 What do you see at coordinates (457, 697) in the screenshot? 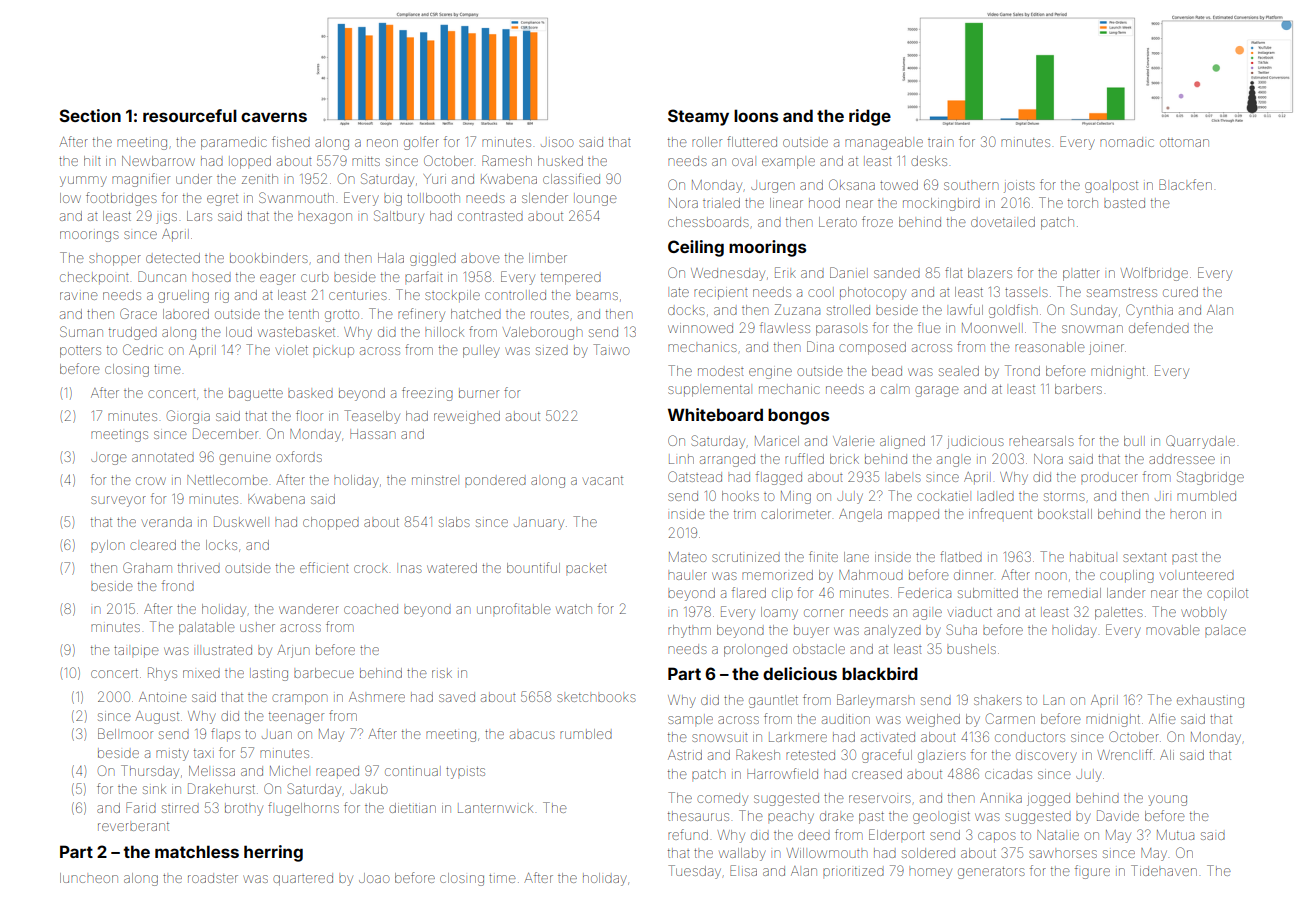
I see `saved` at bounding box center [457, 697].
